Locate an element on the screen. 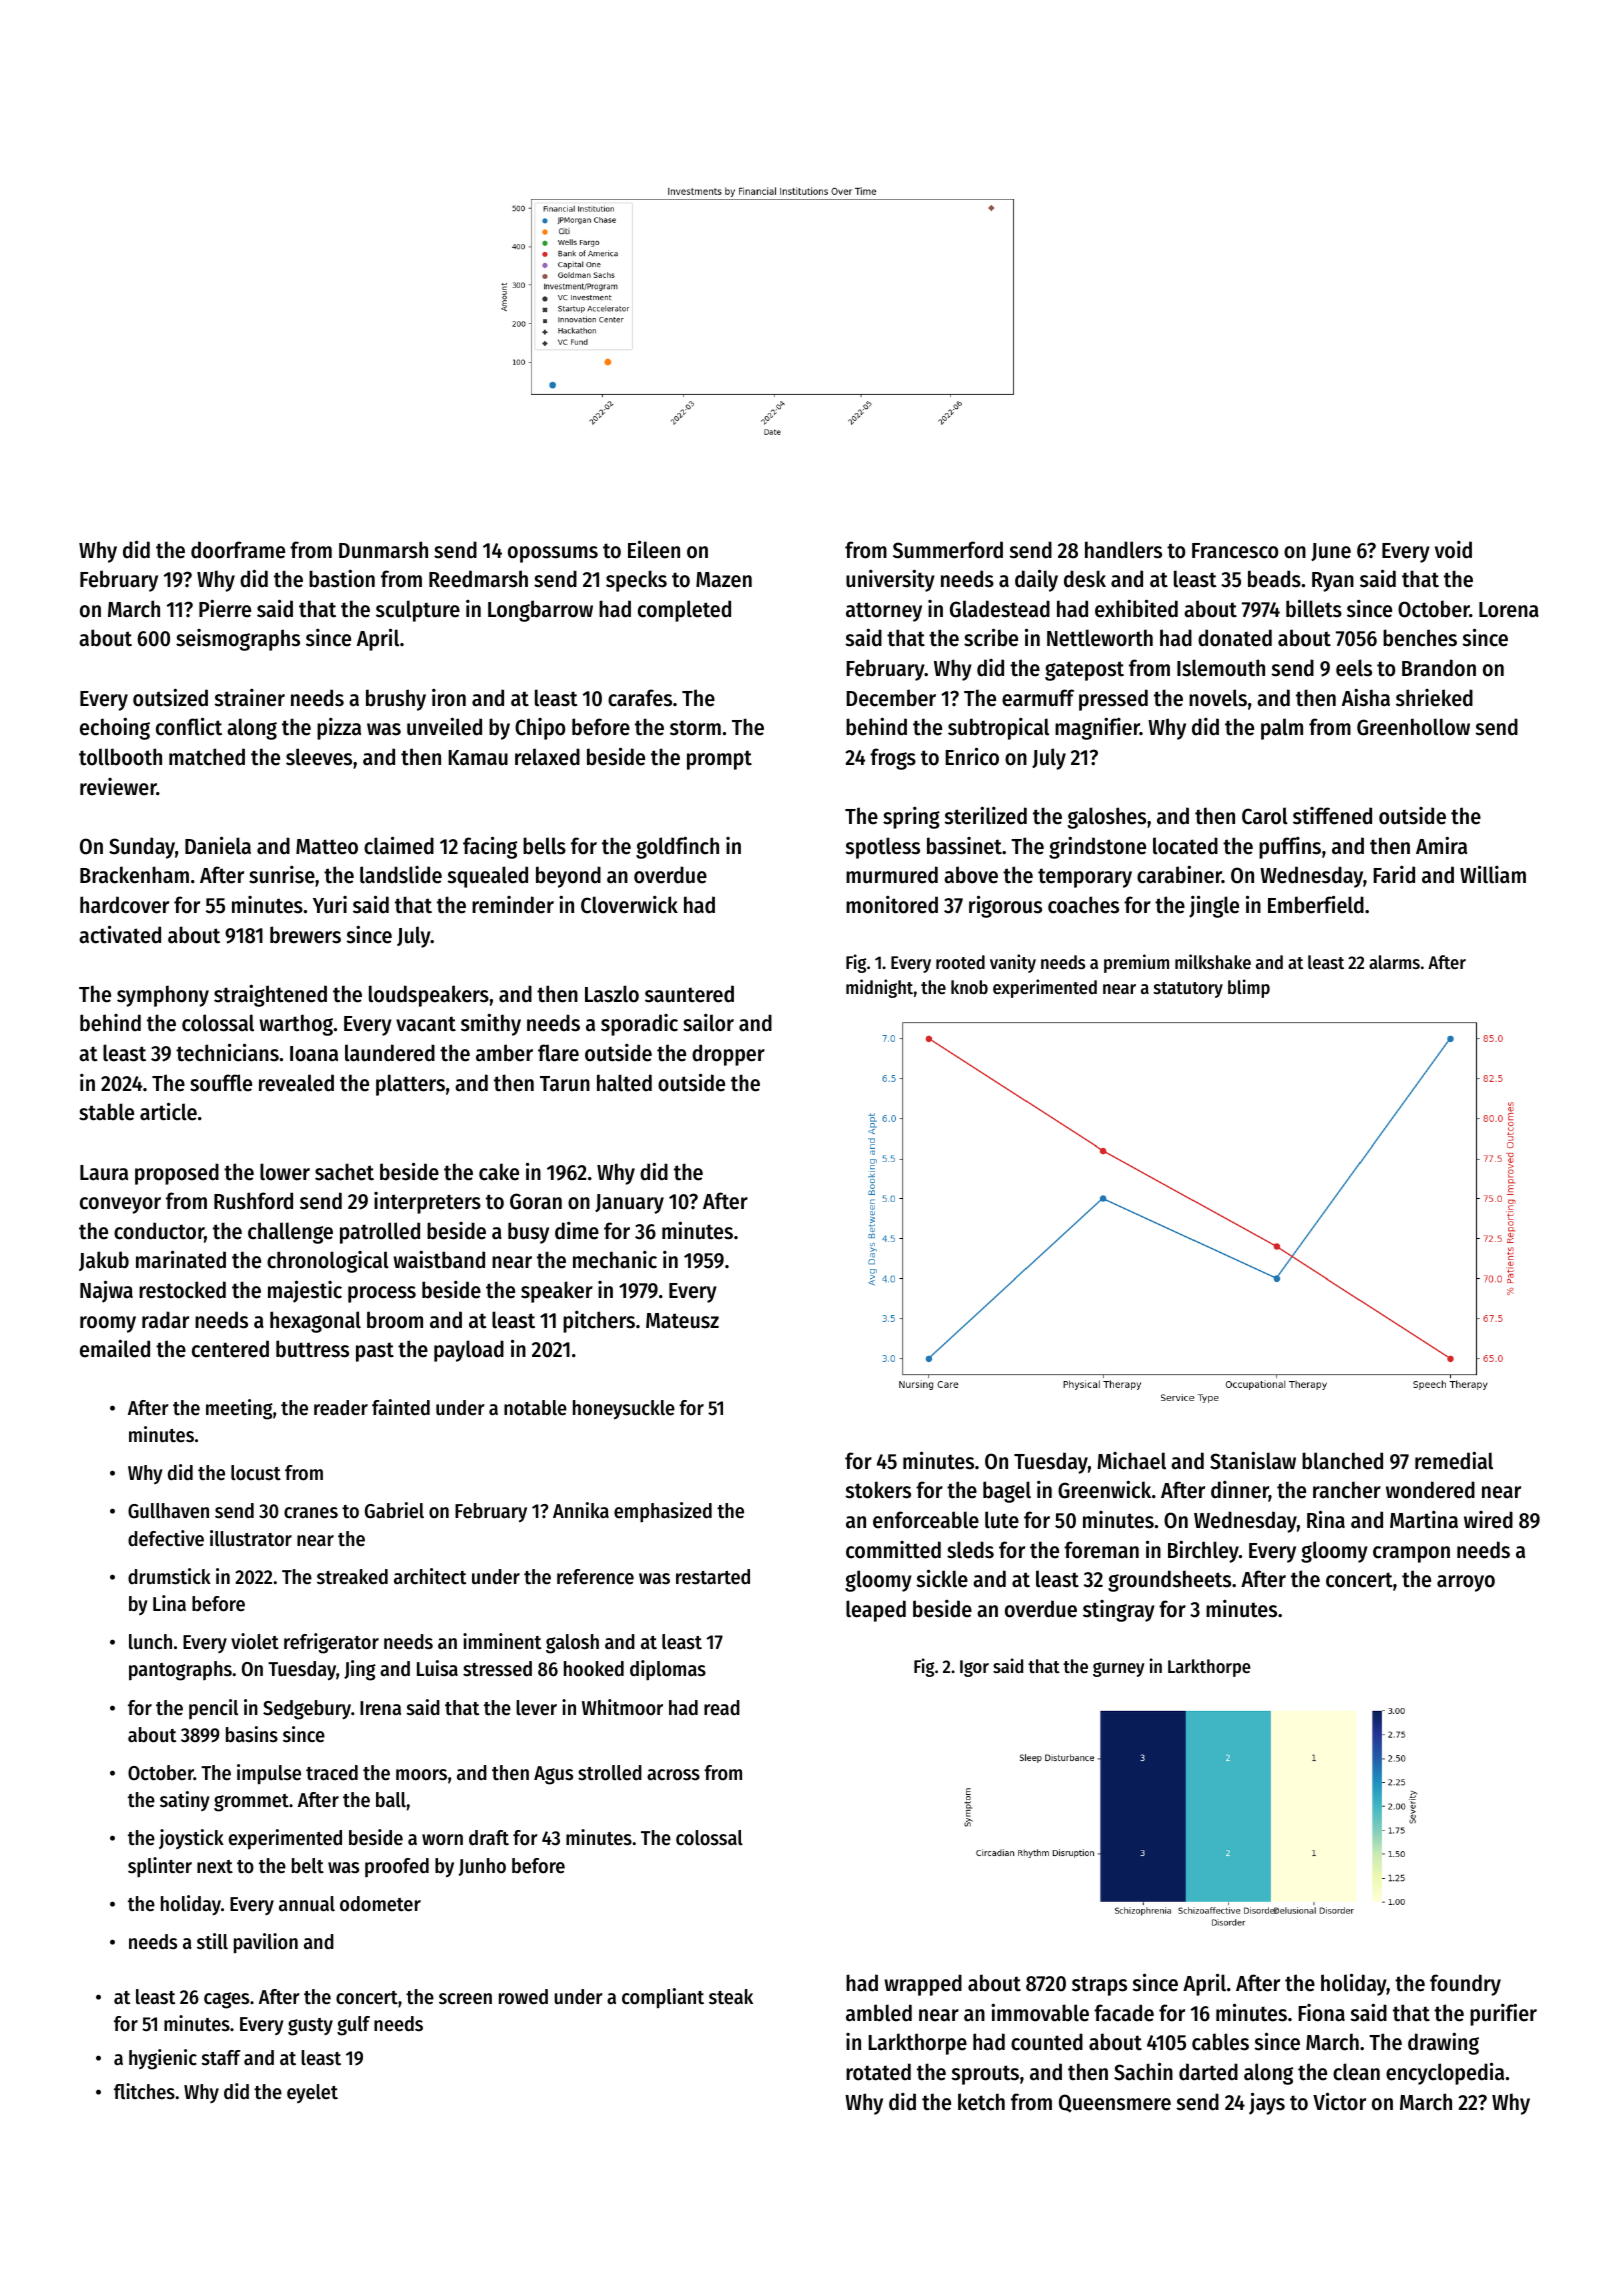 The height and width of the screenshot is (2292, 1620). alarms is located at coordinates (1394, 962).
